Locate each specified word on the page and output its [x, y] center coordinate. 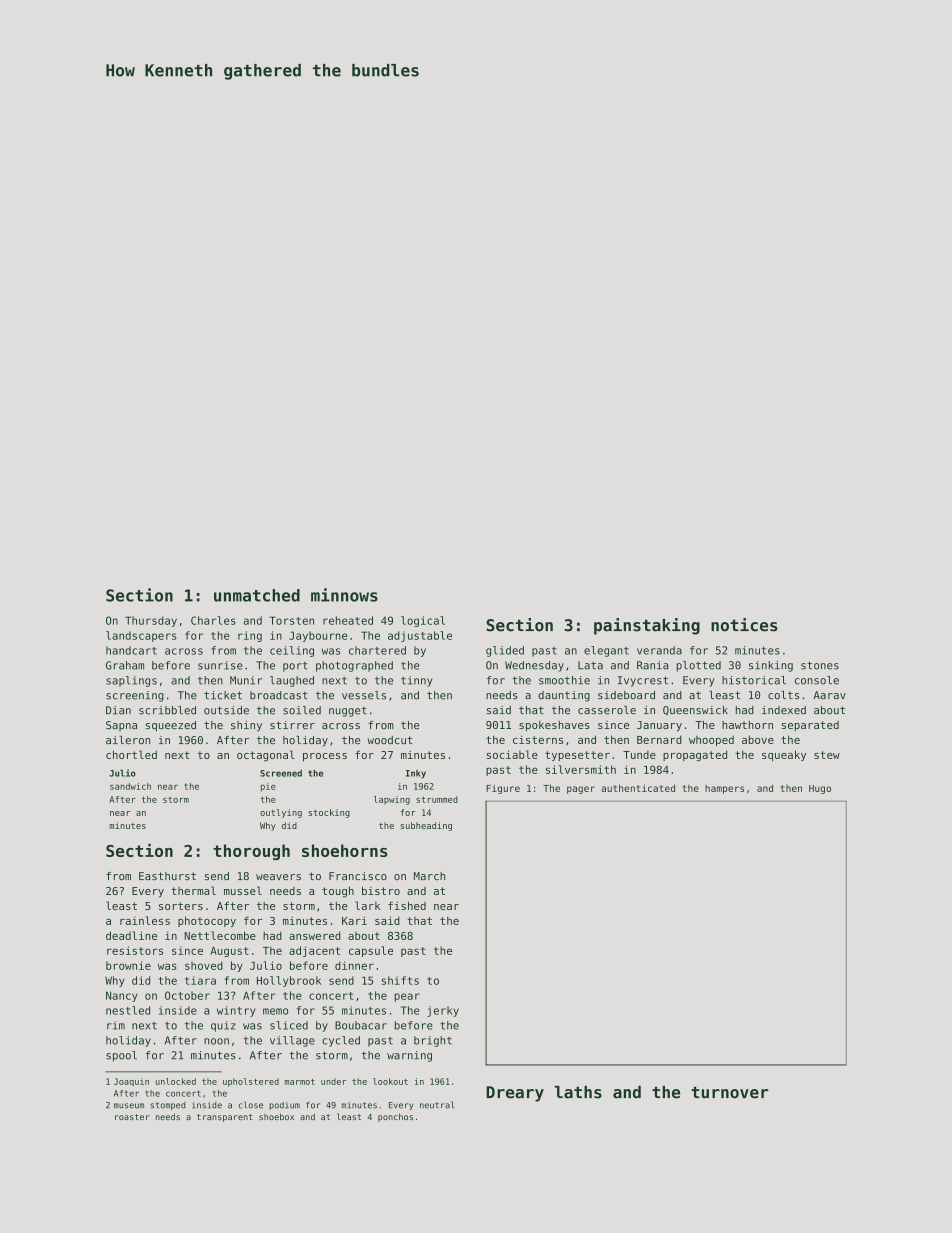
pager [581, 790]
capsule [371, 951]
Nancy [122, 996]
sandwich [130, 786]
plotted [699, 666]
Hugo [820, 789]
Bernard [659, 739]
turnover [729, 1092]
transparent [225, 1118]
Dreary [515, 1094]
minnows [344, 595]
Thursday [151, 621]
